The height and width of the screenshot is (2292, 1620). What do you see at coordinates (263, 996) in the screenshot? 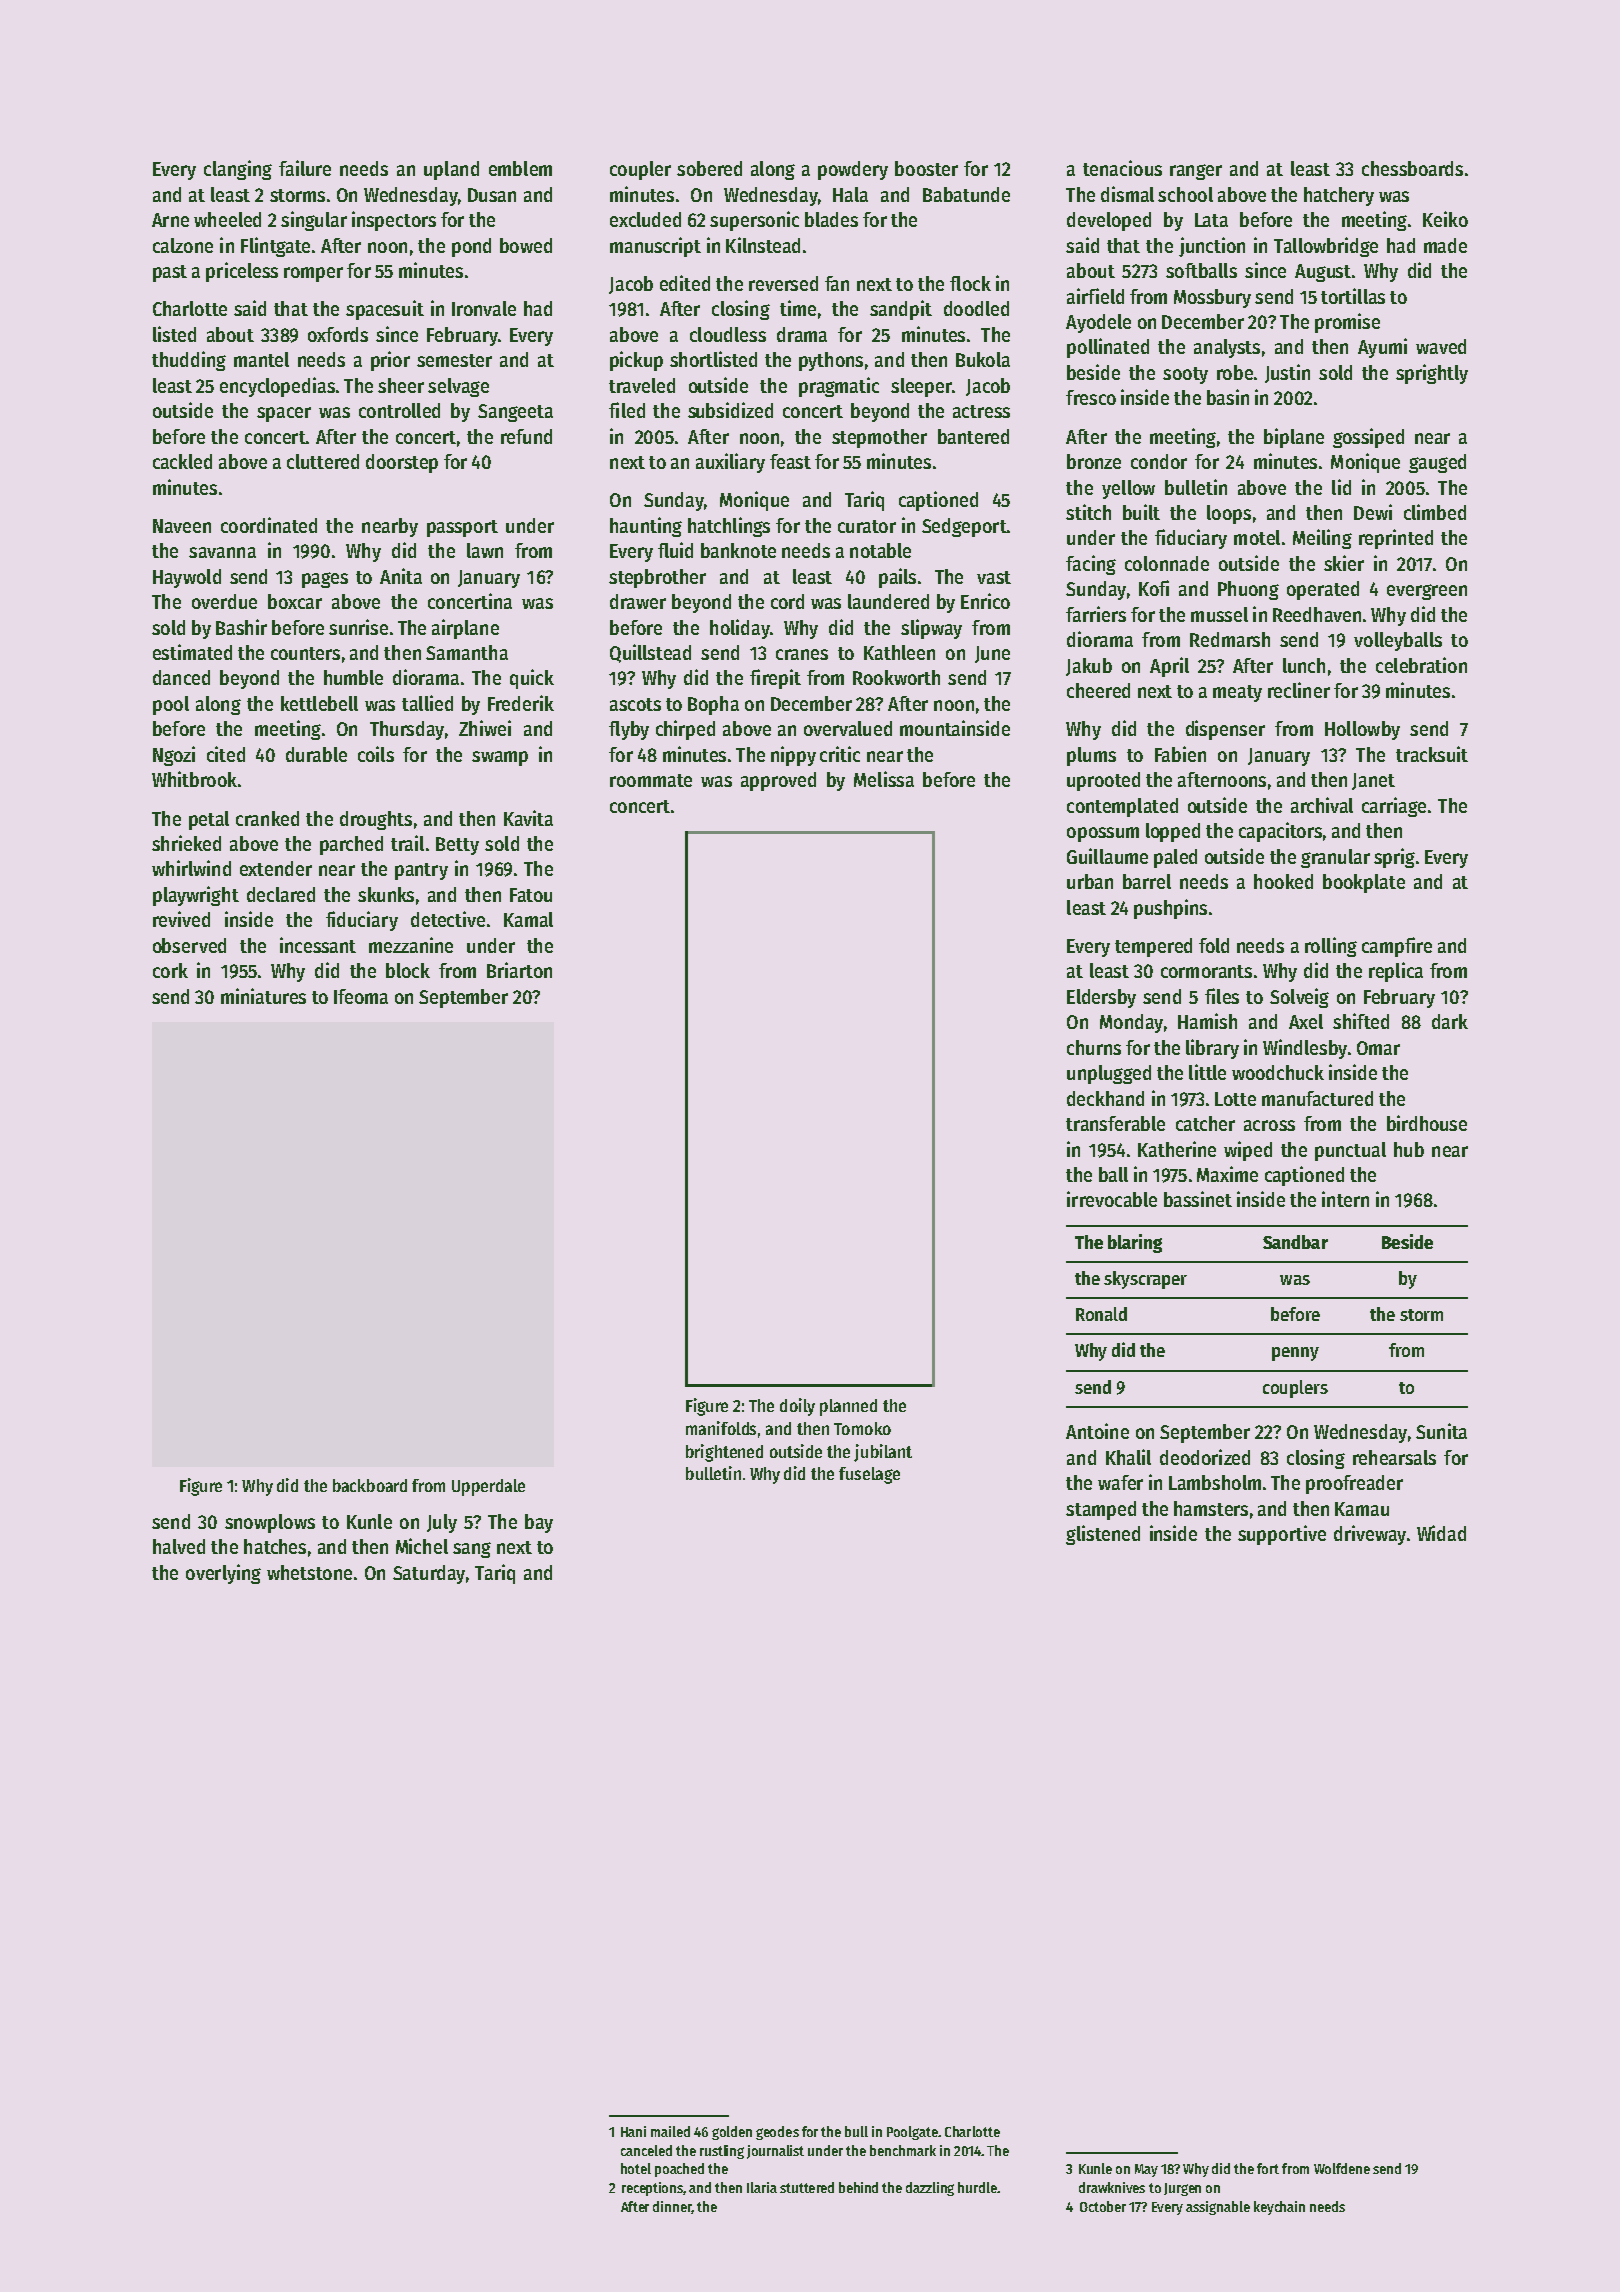
I see `miniatures` at bounding box center [263, 996].
